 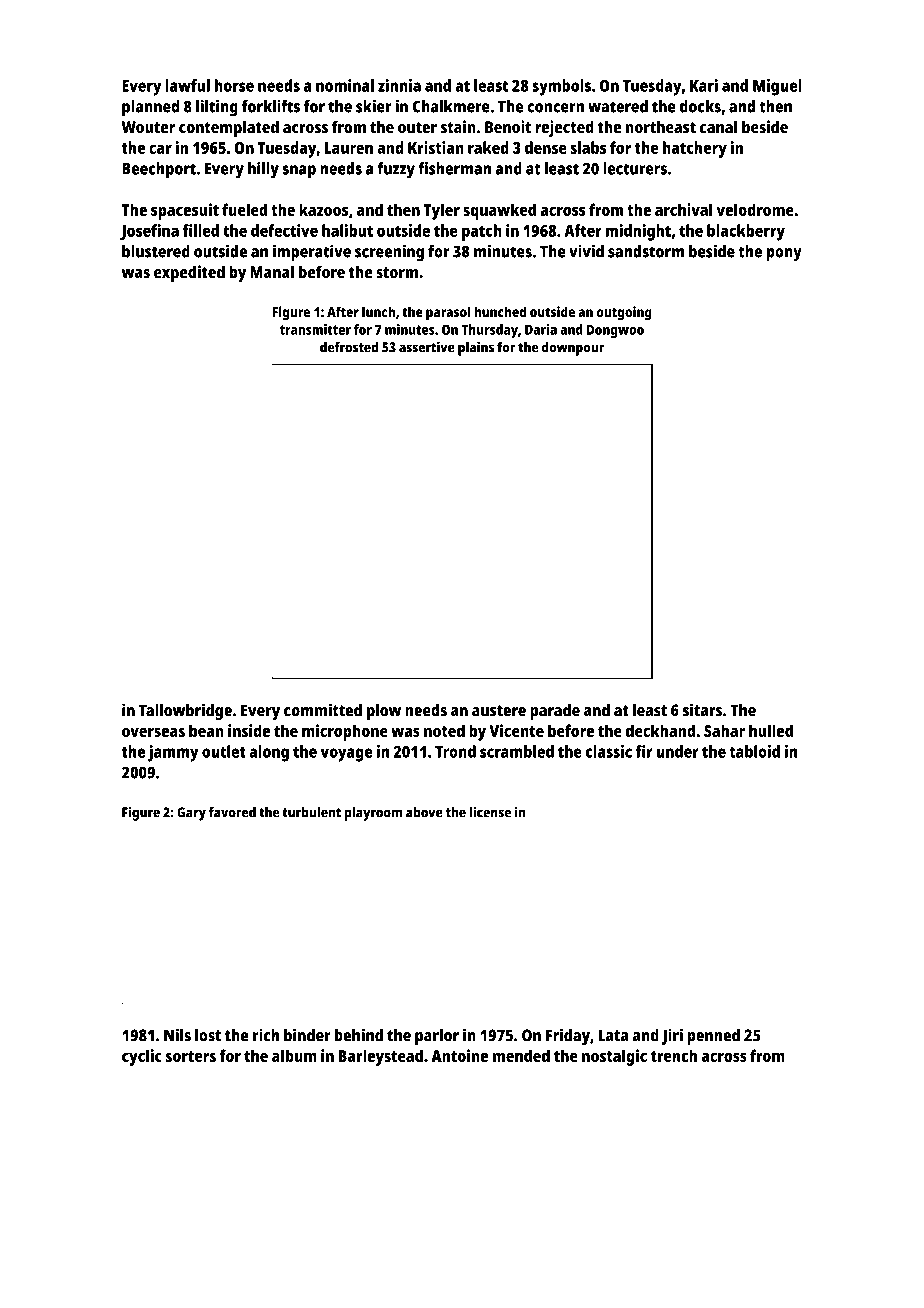 What do you see at coordinates (234, 85) in the document?
I see `horse` at bounding box center [234, 85].
